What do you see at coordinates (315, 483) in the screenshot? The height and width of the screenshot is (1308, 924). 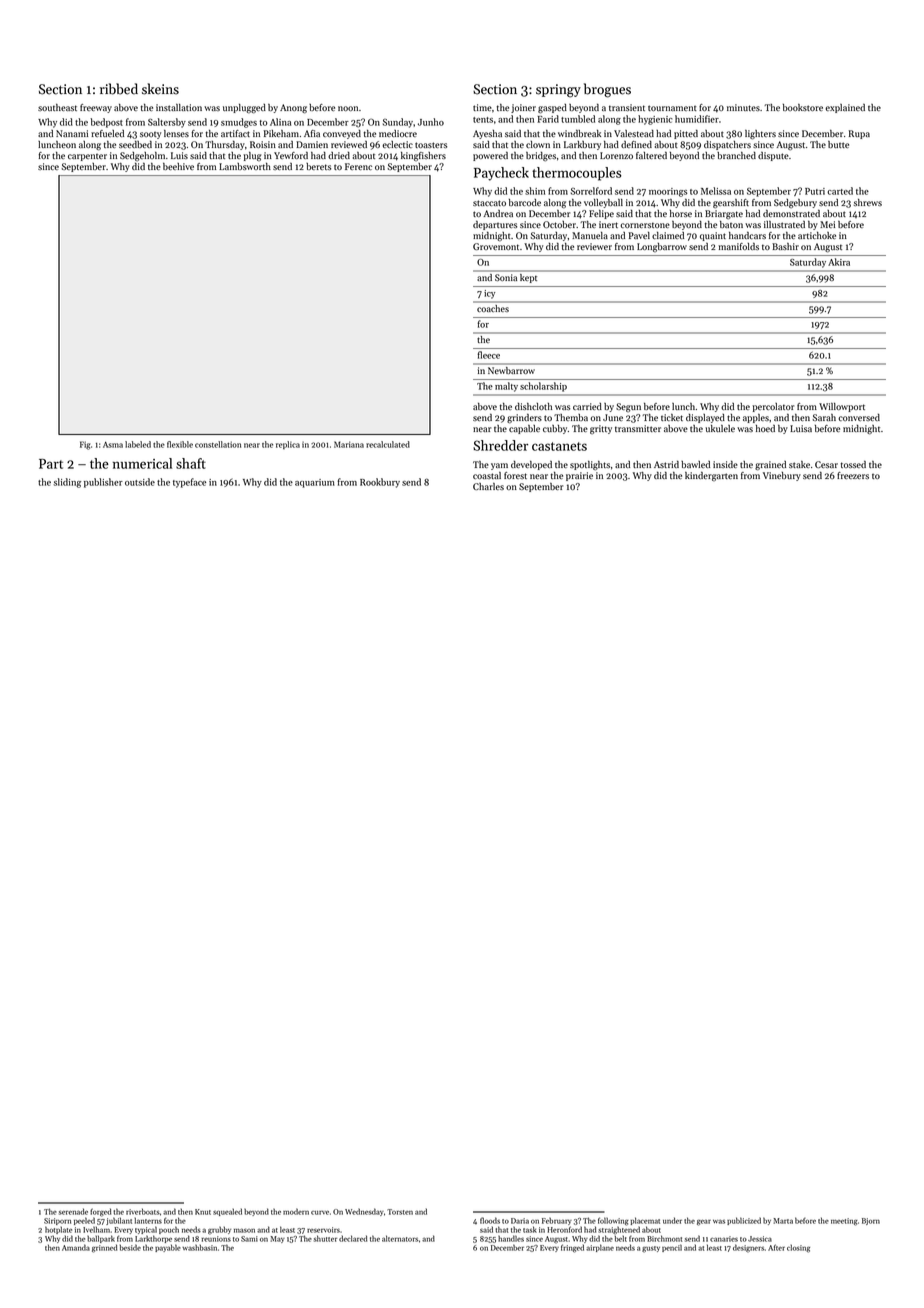 I see `aquarium` at bounding box center [315, 483].
